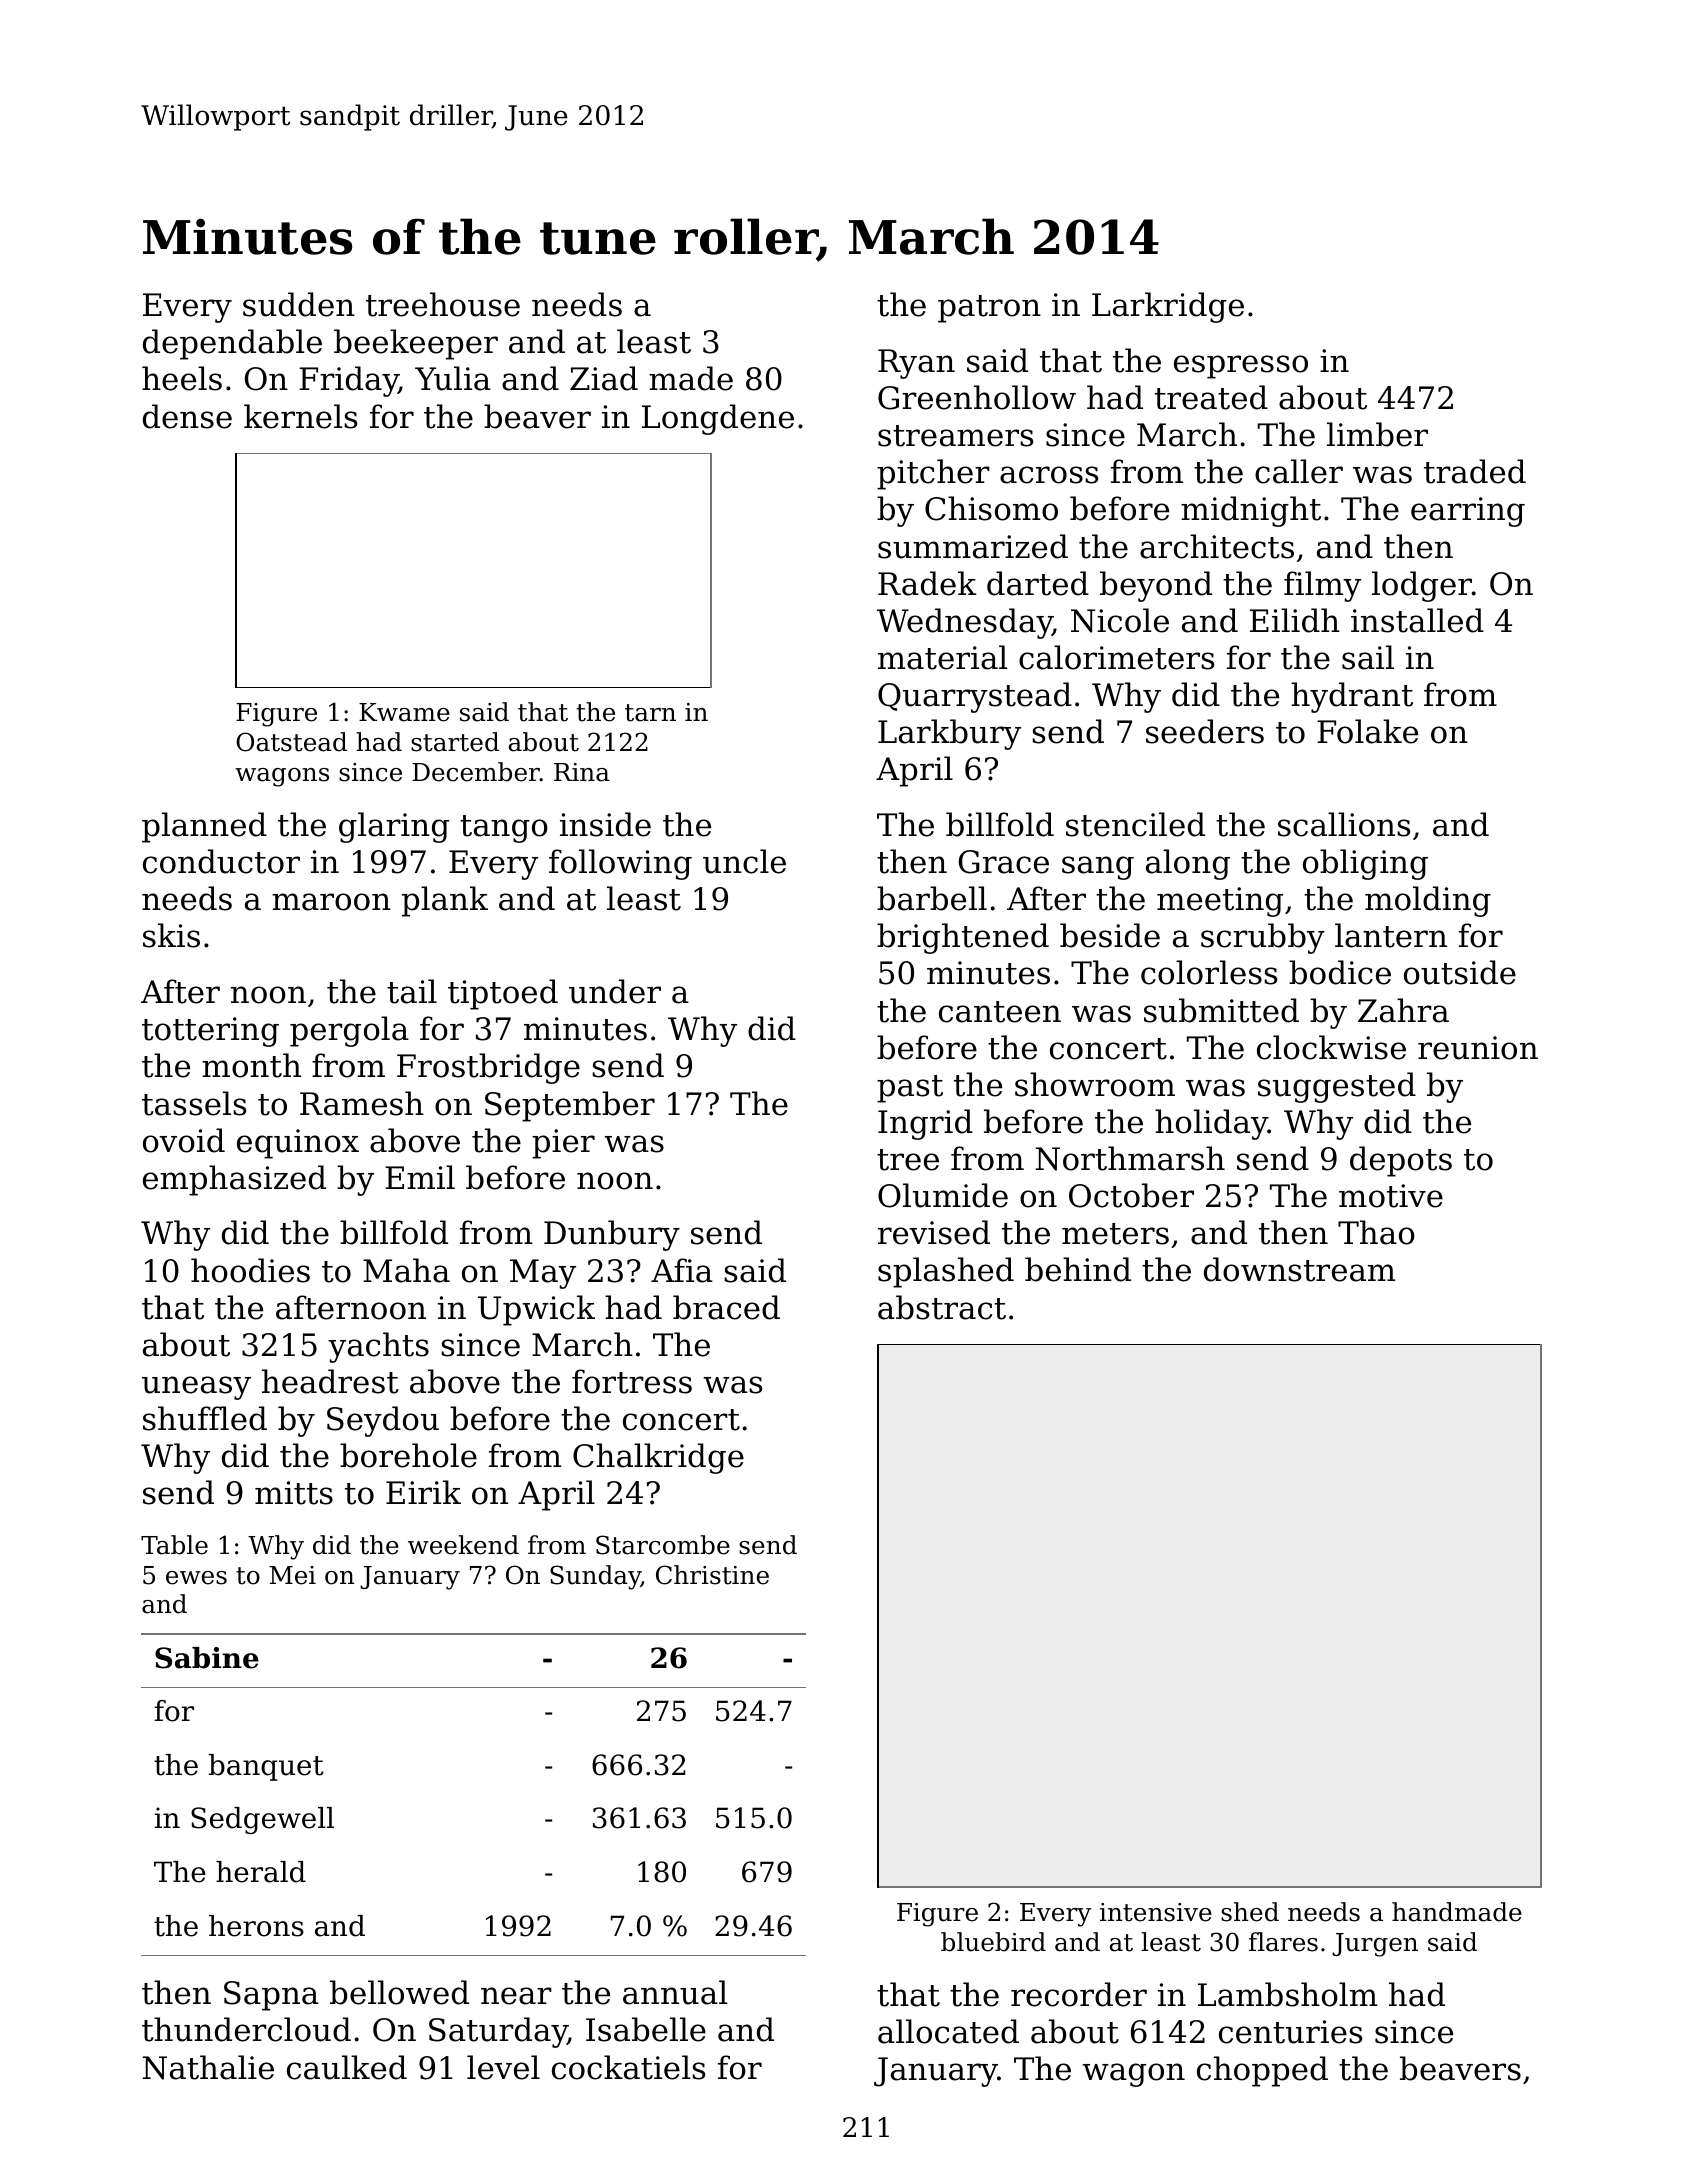  I want to click on barbell, so click(932, 898).
